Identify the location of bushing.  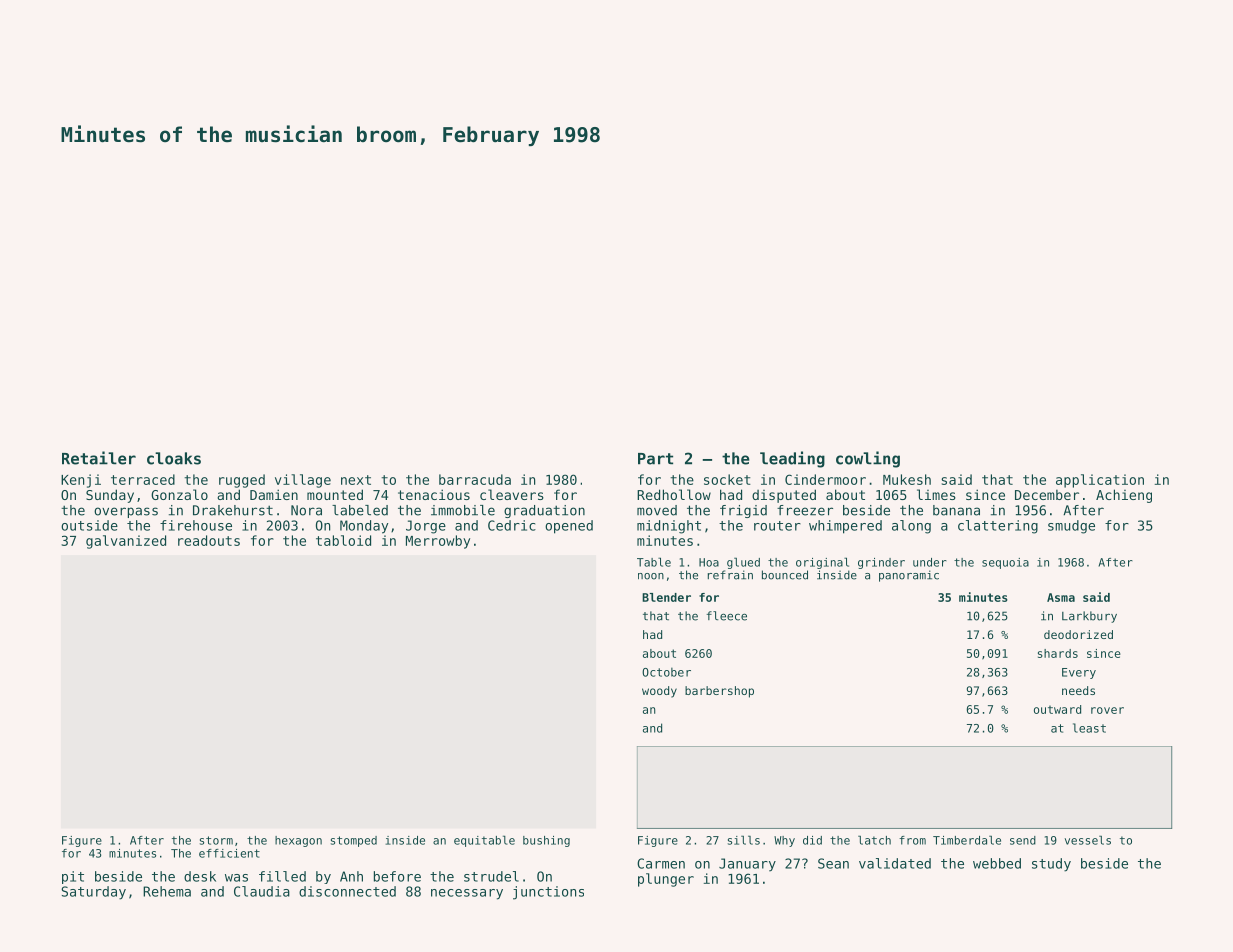
(546, 841).
